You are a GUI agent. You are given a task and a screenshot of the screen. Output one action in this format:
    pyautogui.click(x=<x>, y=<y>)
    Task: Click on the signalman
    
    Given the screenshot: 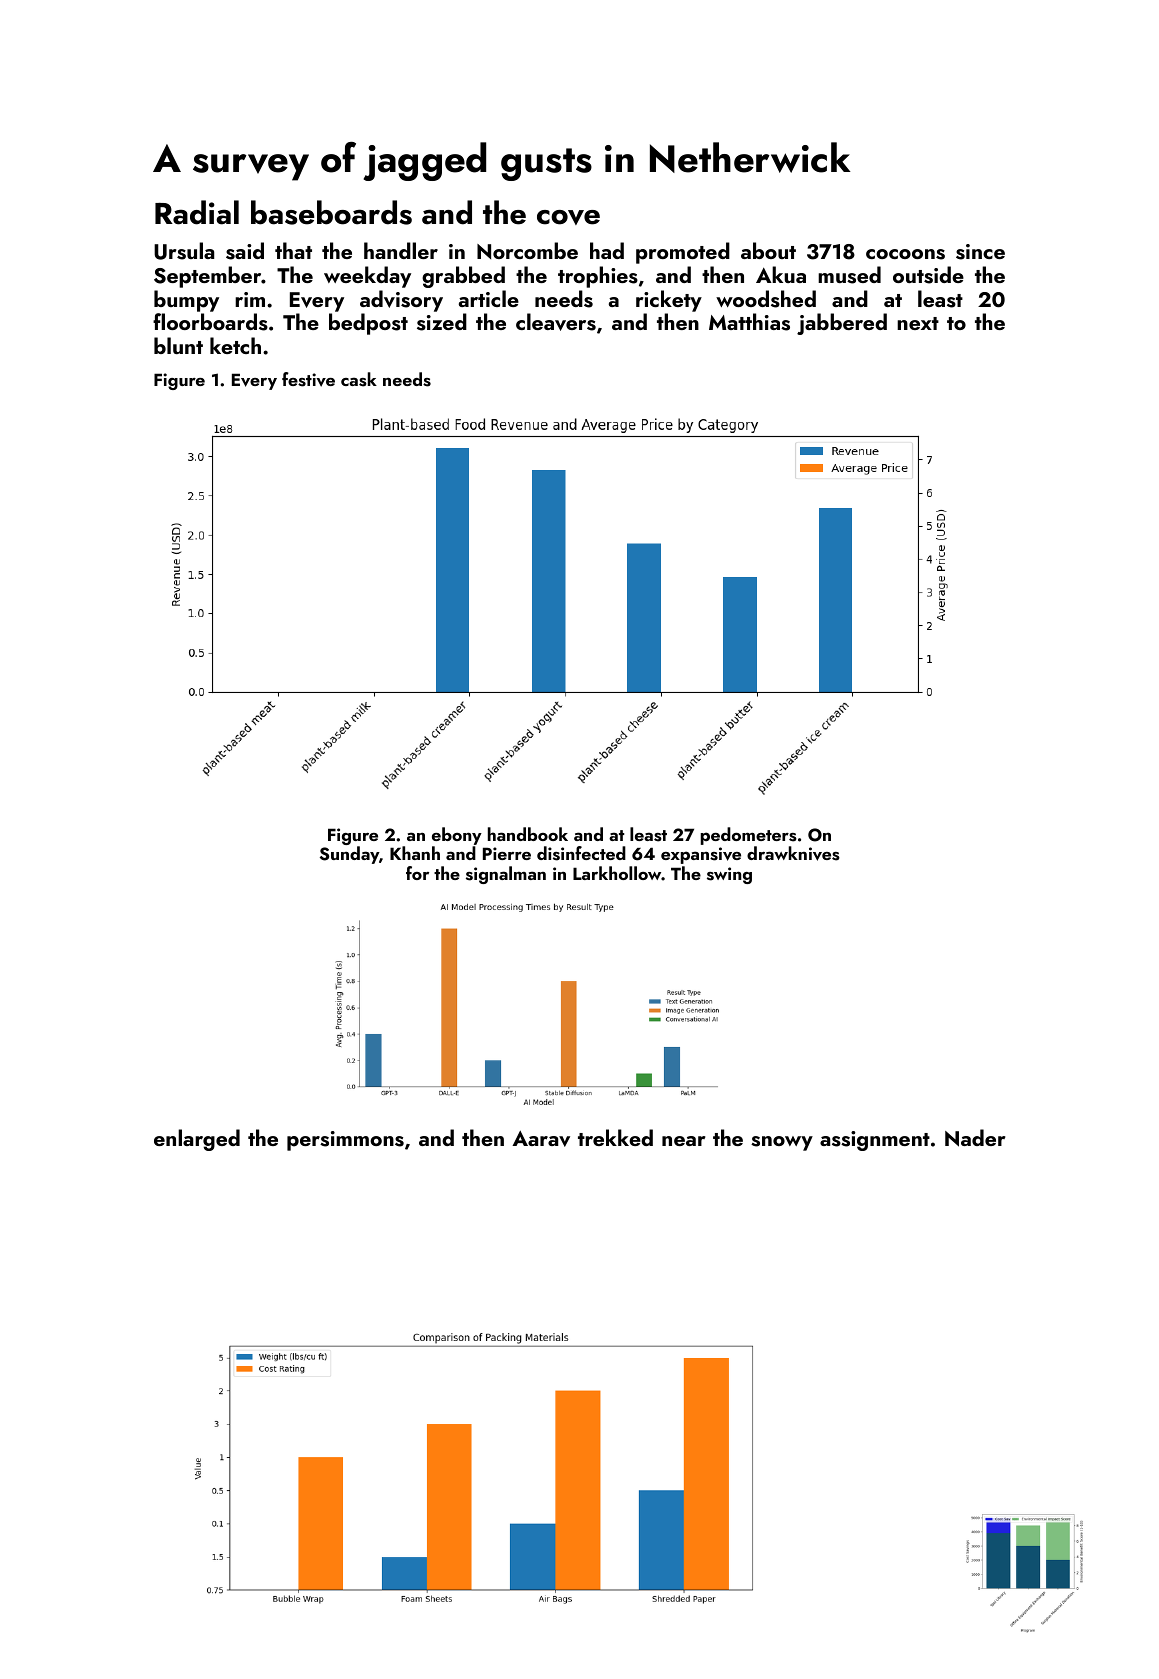 What is the action you would take?
    pyautogui.click(x=506, y=875)
